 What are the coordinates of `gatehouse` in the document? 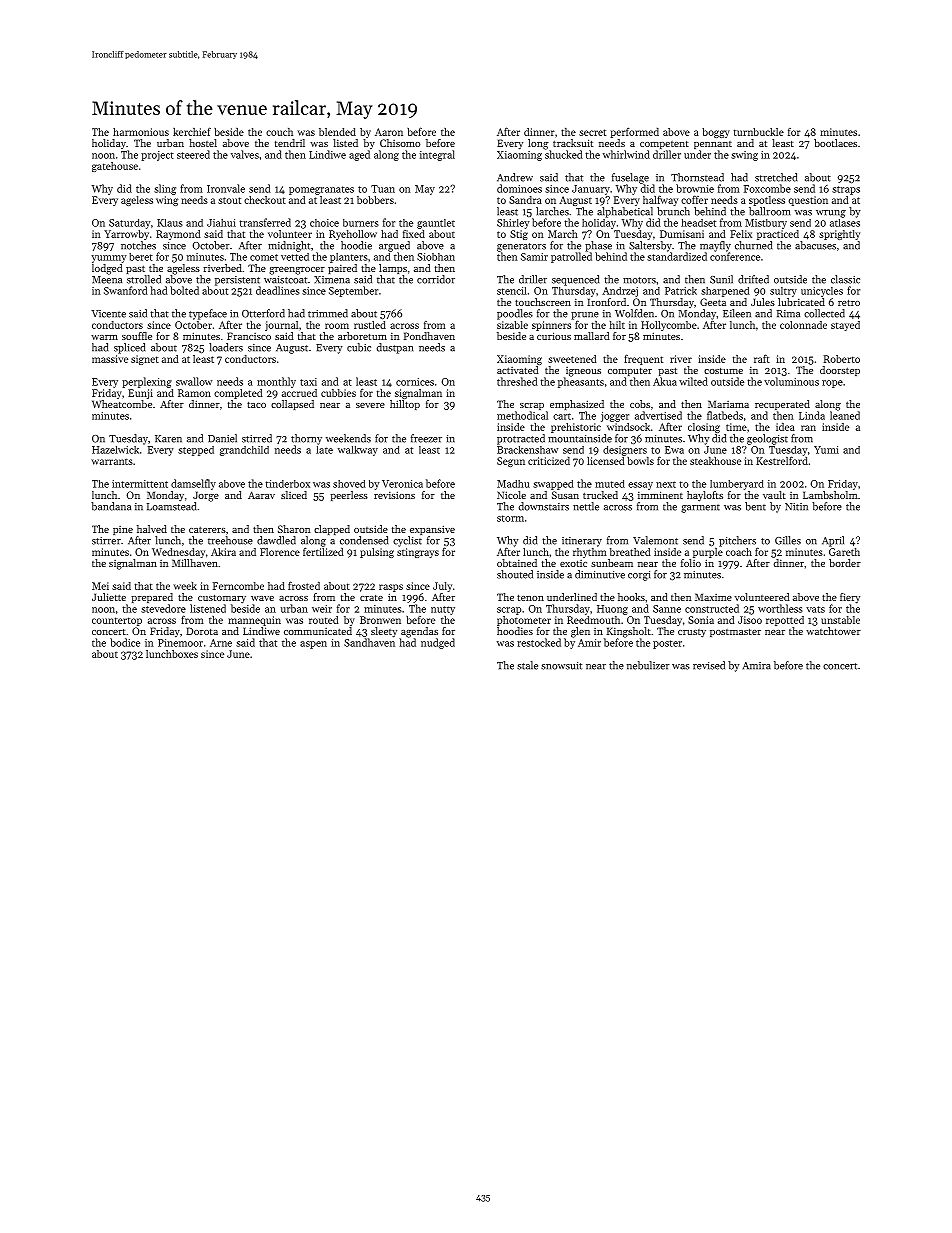 It's located at (115, 167).
